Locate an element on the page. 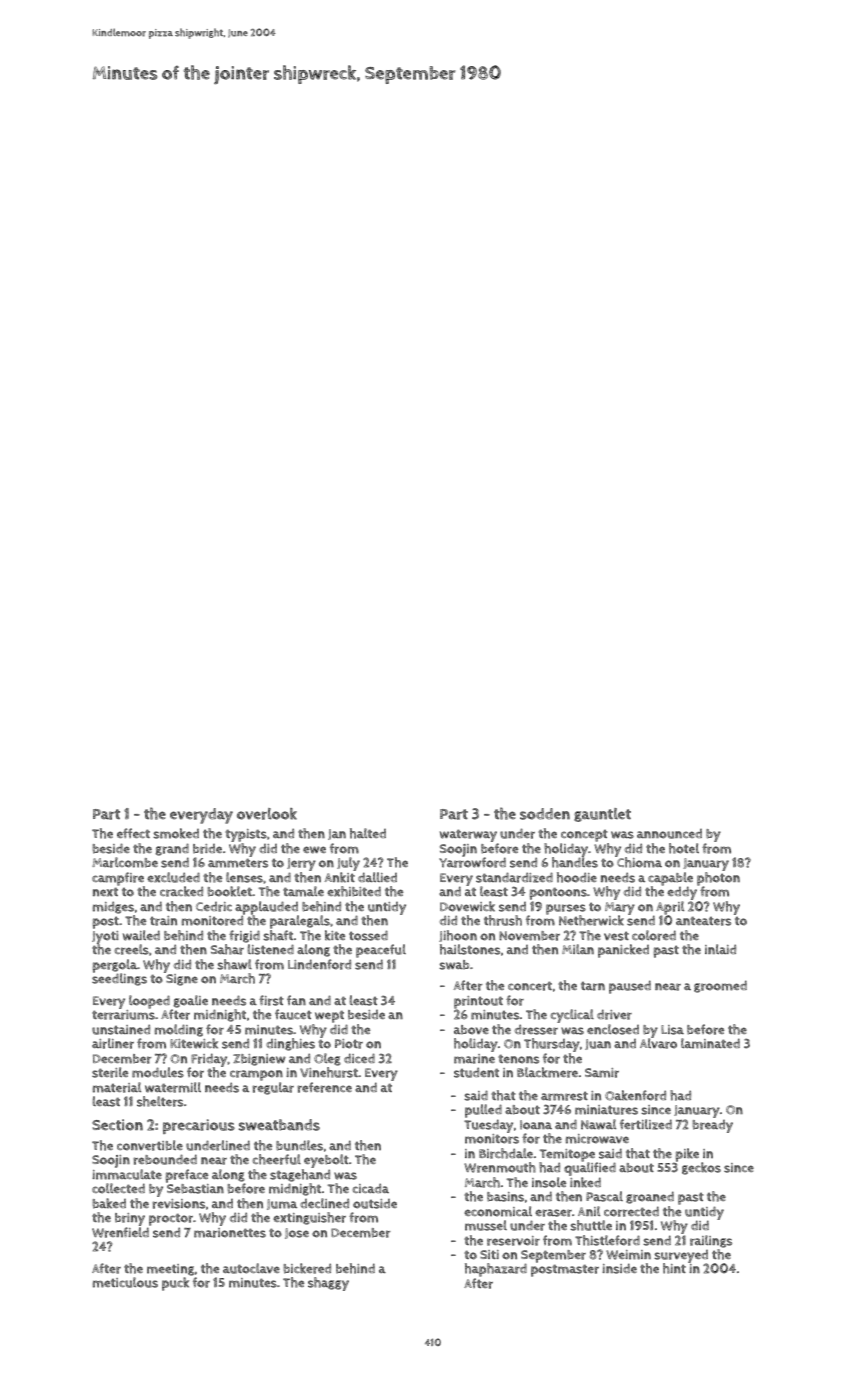 This page has width=849, height=1400. tarn is located at coordinates (593, 986).
